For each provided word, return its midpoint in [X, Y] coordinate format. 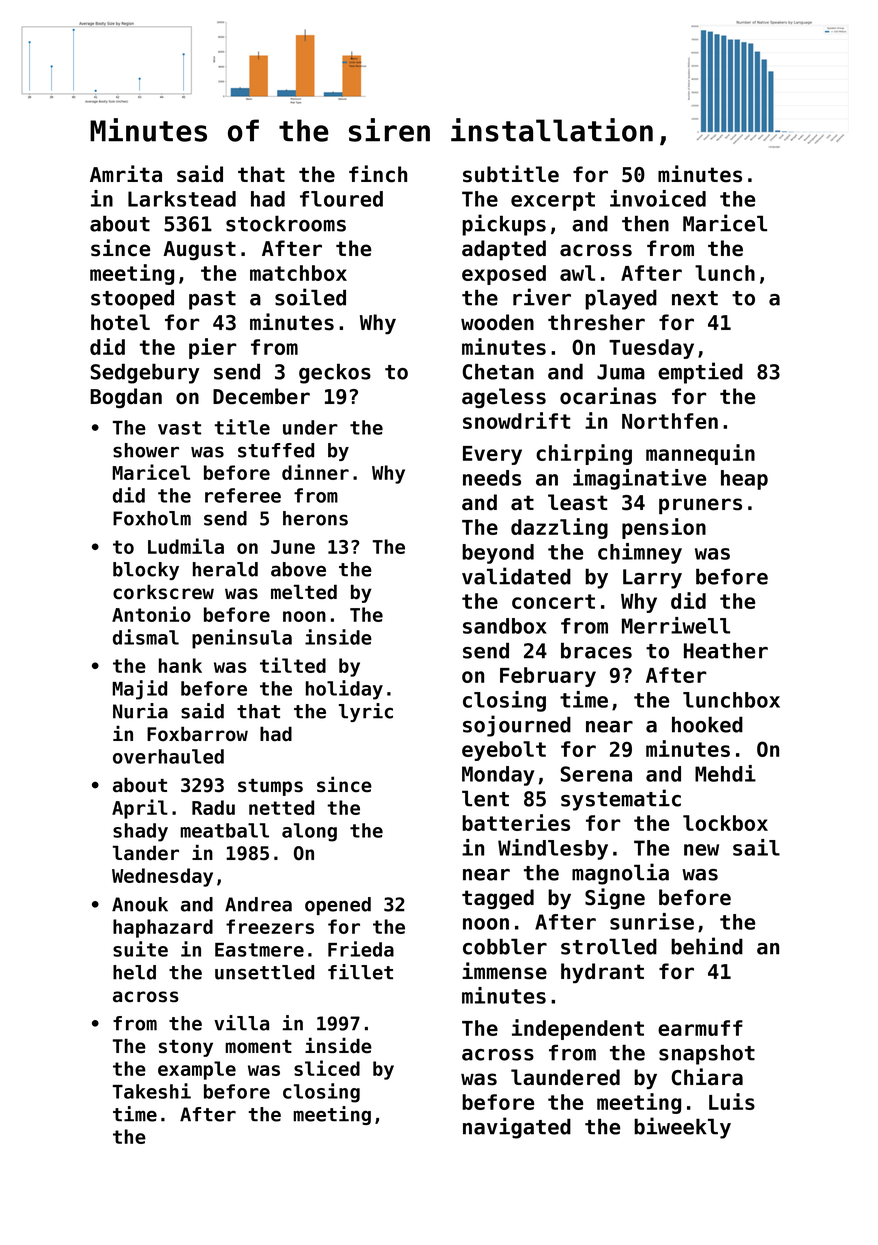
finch [378, 174]
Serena [596, 774]
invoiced [658, 198]
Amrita [126, 174]
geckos [335, 373]
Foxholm [152, 518]
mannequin [700, 454]
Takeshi [152, 1091]
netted [281, 807]
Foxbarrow [197, 734]
